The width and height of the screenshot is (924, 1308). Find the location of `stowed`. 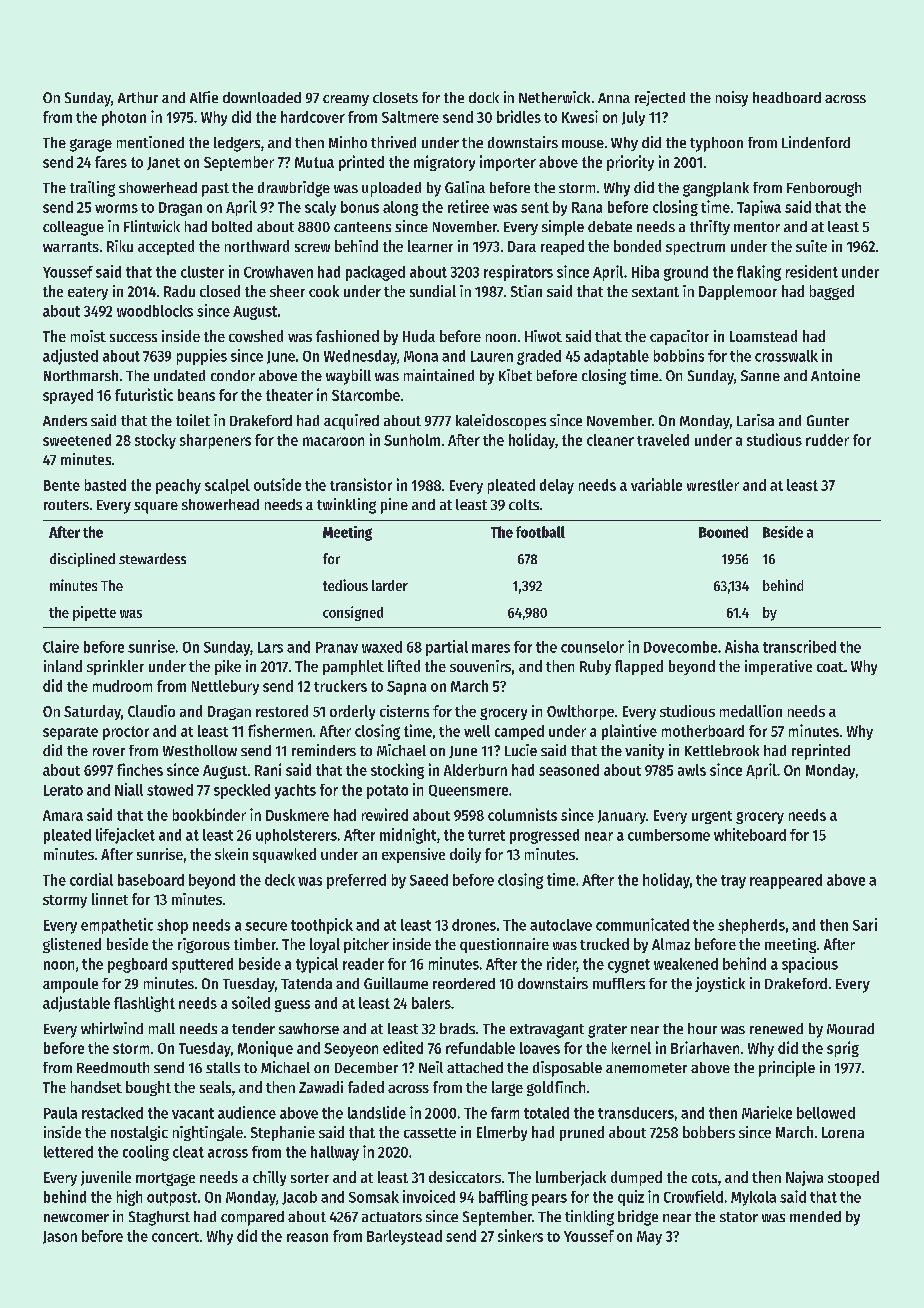

stowed is located at coordinates (170, 790).
